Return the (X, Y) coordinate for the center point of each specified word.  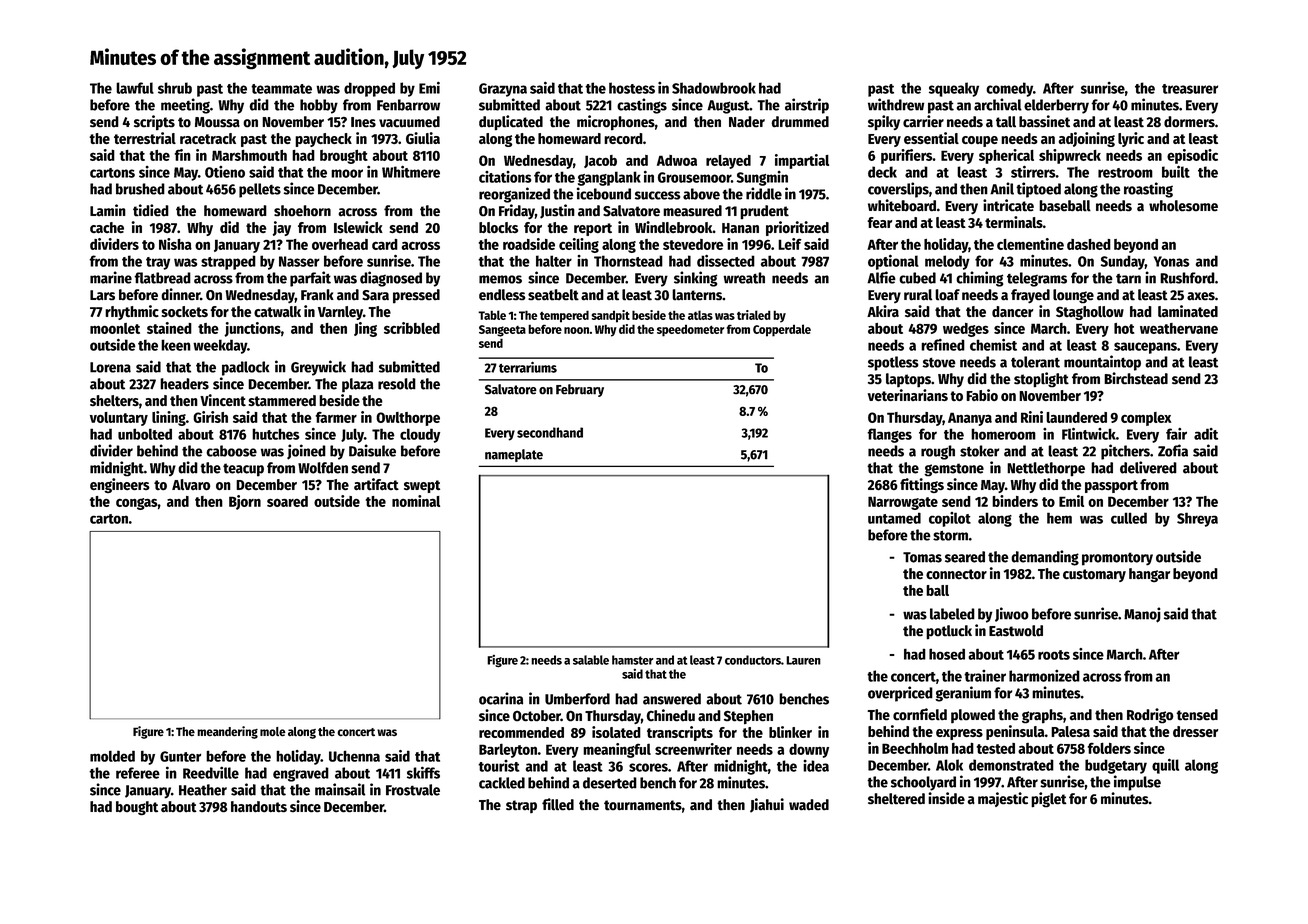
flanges (889, 435)
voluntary (119, 419)
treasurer (1190, 89)
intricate (1008, 205)
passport (1111, 486)
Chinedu (671, 715)
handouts (259, 807)
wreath (744, 278)
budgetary (1116, 766)
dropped (369, 89)
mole (273, 731)
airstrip (807, 106)
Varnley (340, 313)
